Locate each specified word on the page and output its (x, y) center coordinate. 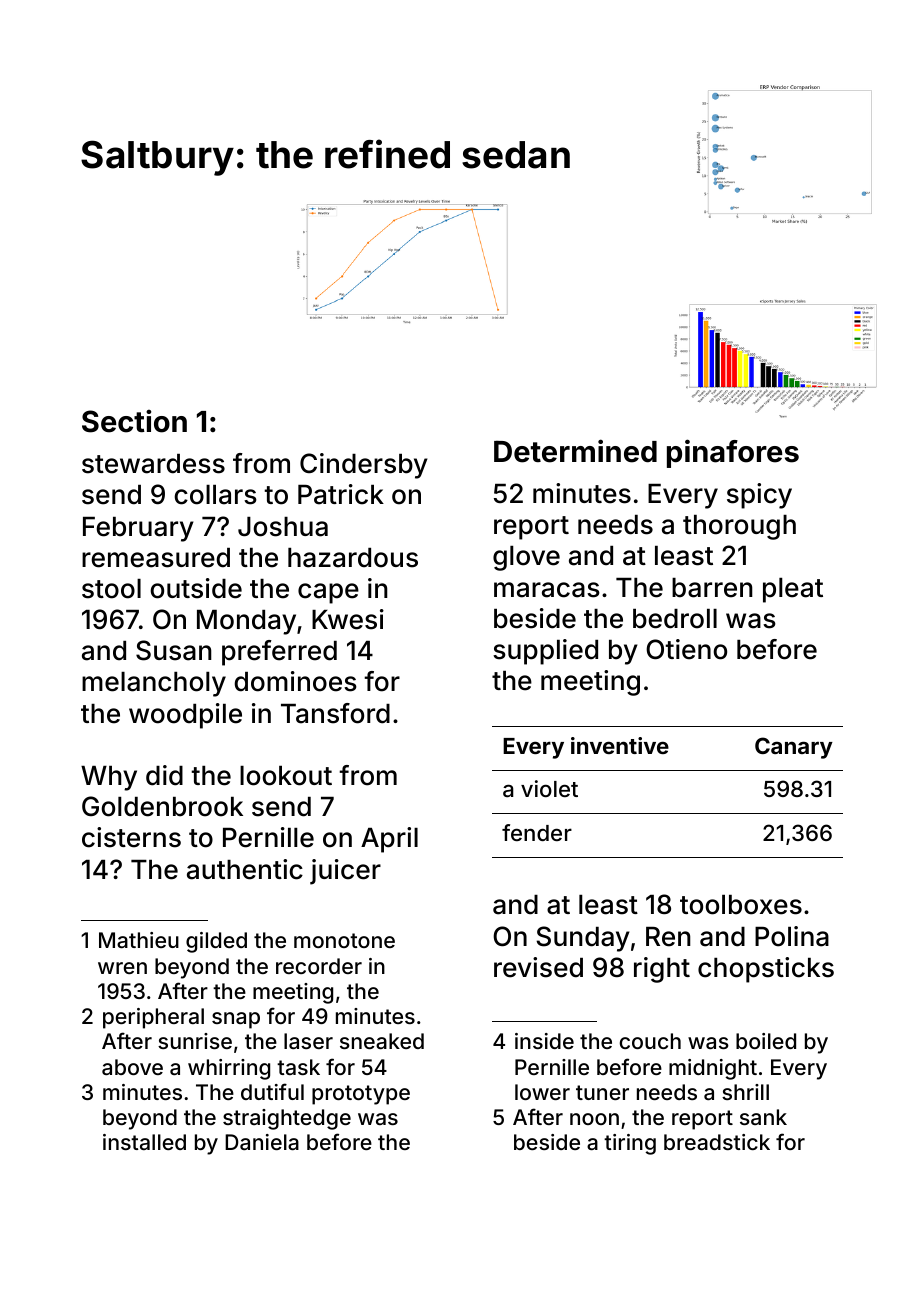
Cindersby (364, 466)
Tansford (335, 713)
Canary (794, 748)
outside (196, 588)
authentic (245, 869)
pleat (793, 590)
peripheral (153, 1018)
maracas (547, 590)
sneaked (382, 1041)
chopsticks (766, 970)
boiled (766, 1041)
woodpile (185, 716)
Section (134, 421)
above (132, 1067)
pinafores (733, 453)
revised (538, 967)
